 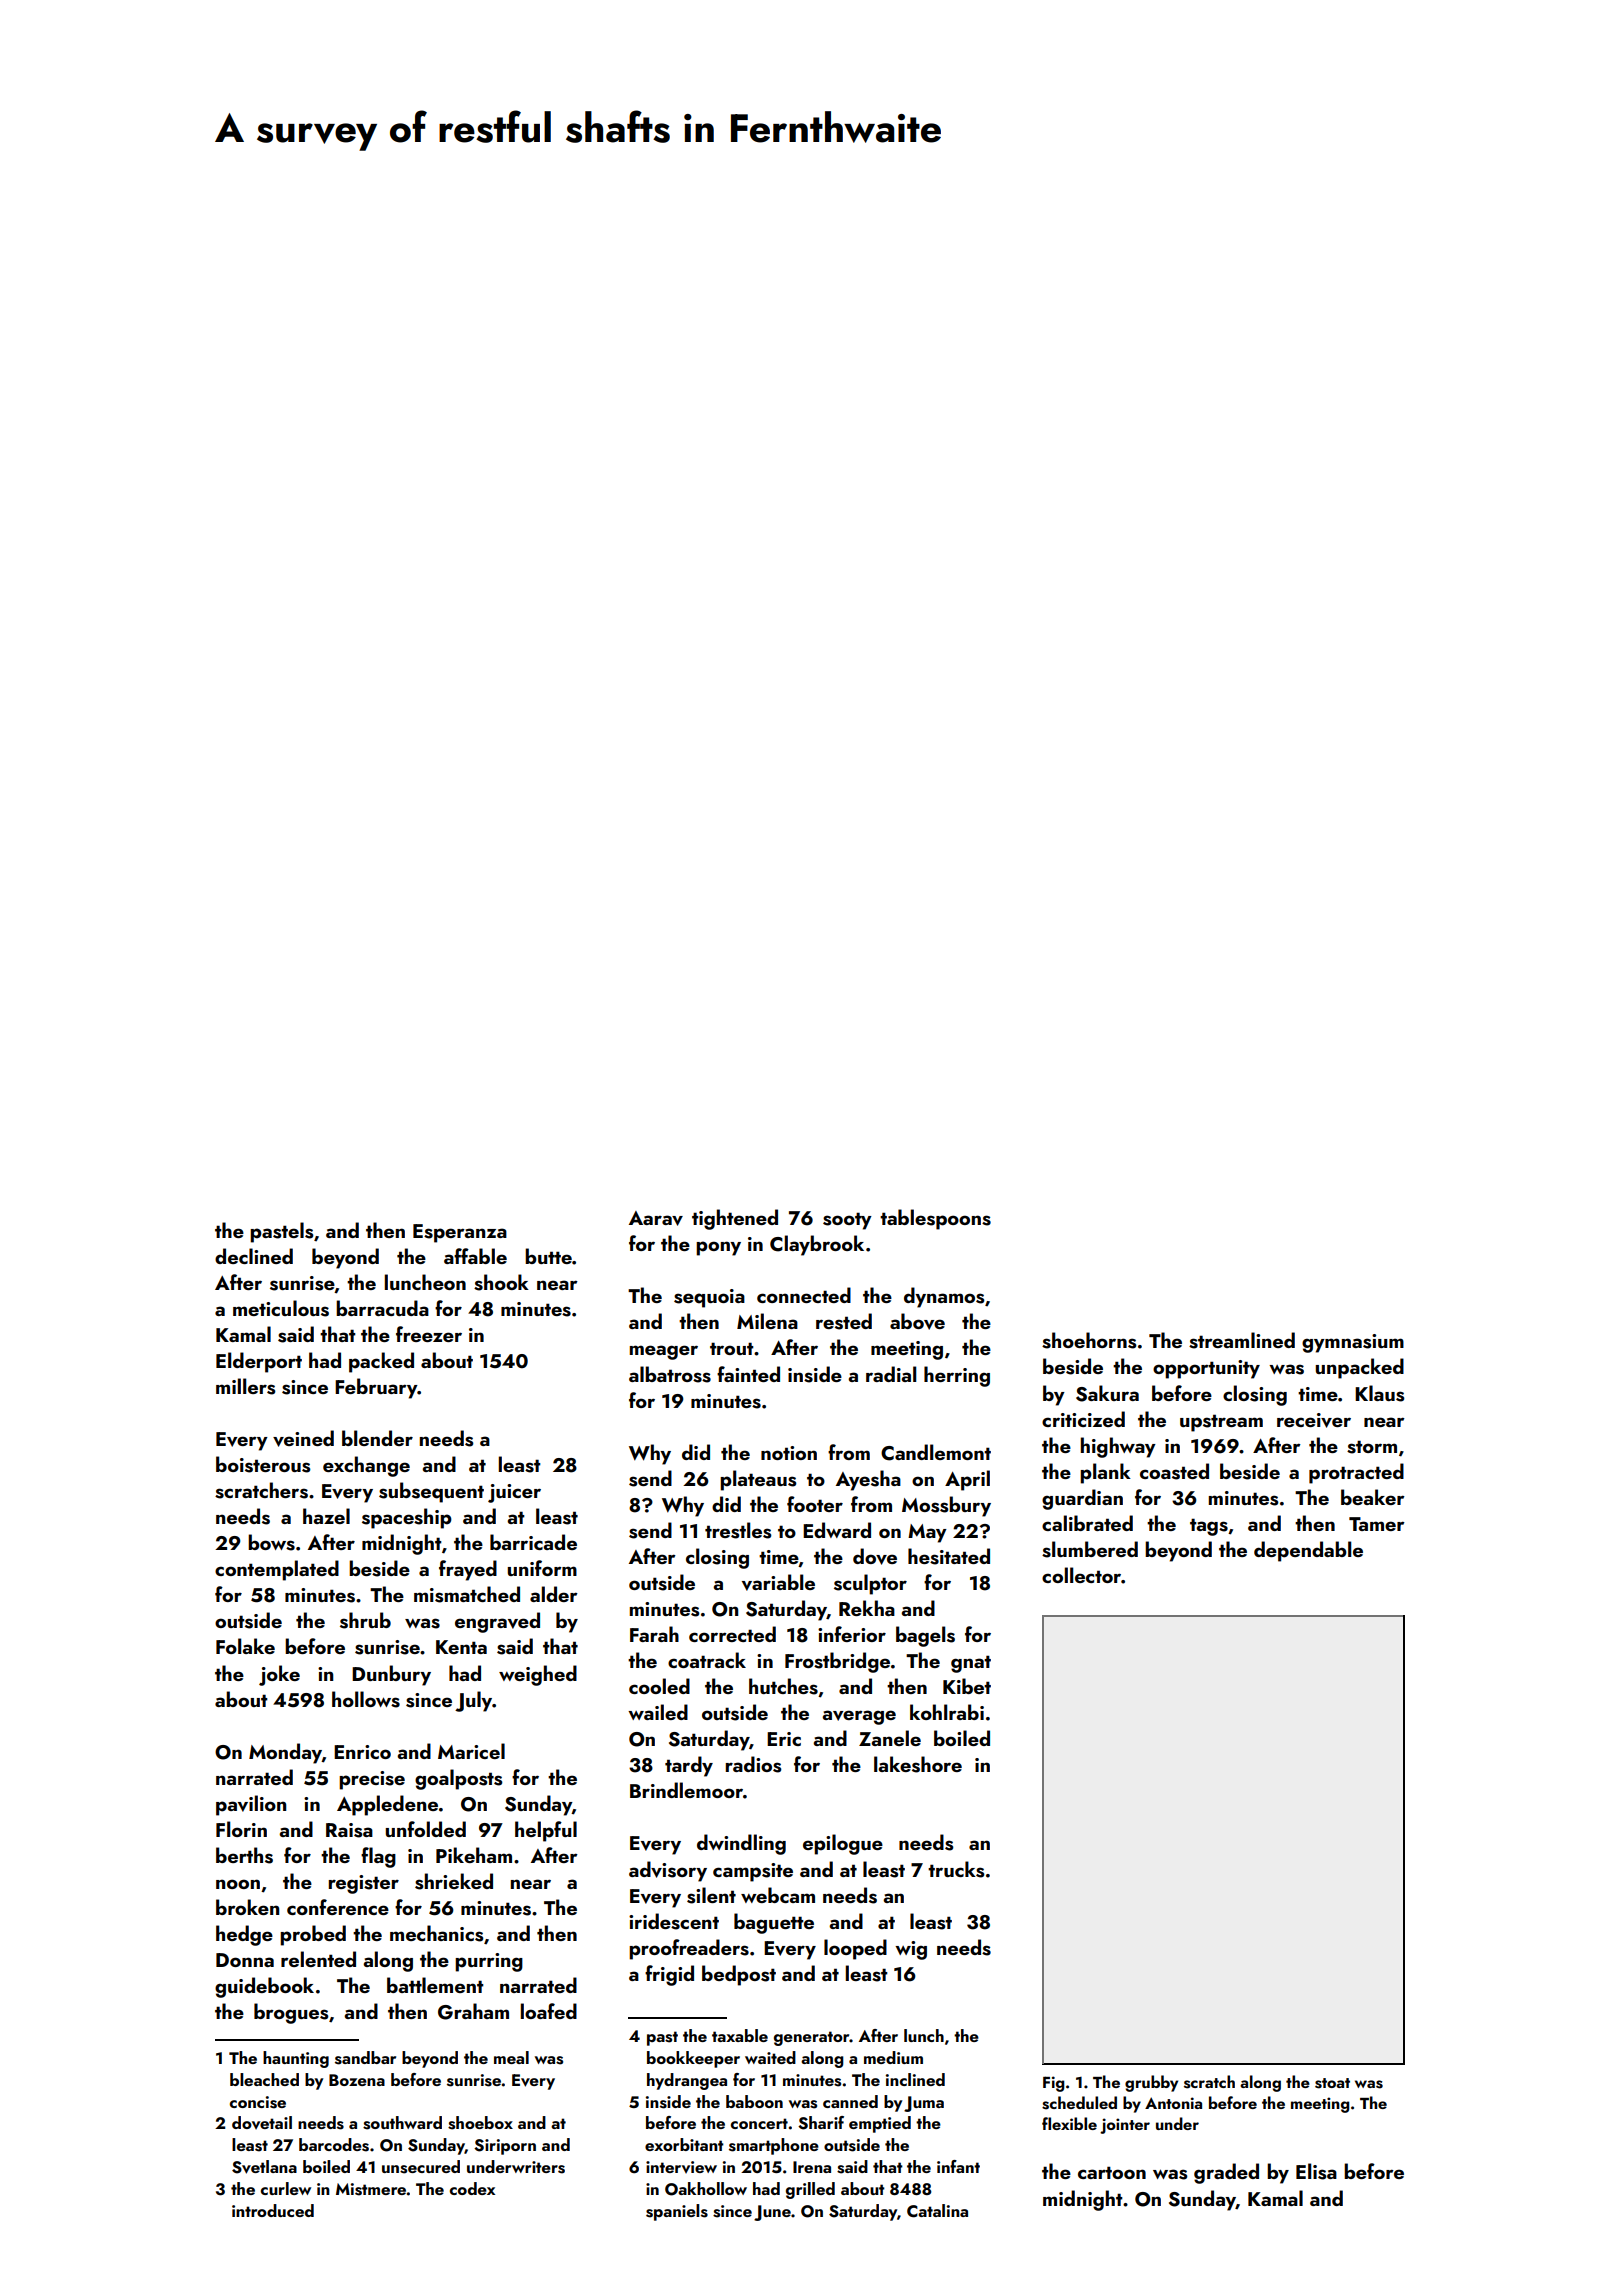 I want to click on Raisa, so click(x=349, y=1830).
